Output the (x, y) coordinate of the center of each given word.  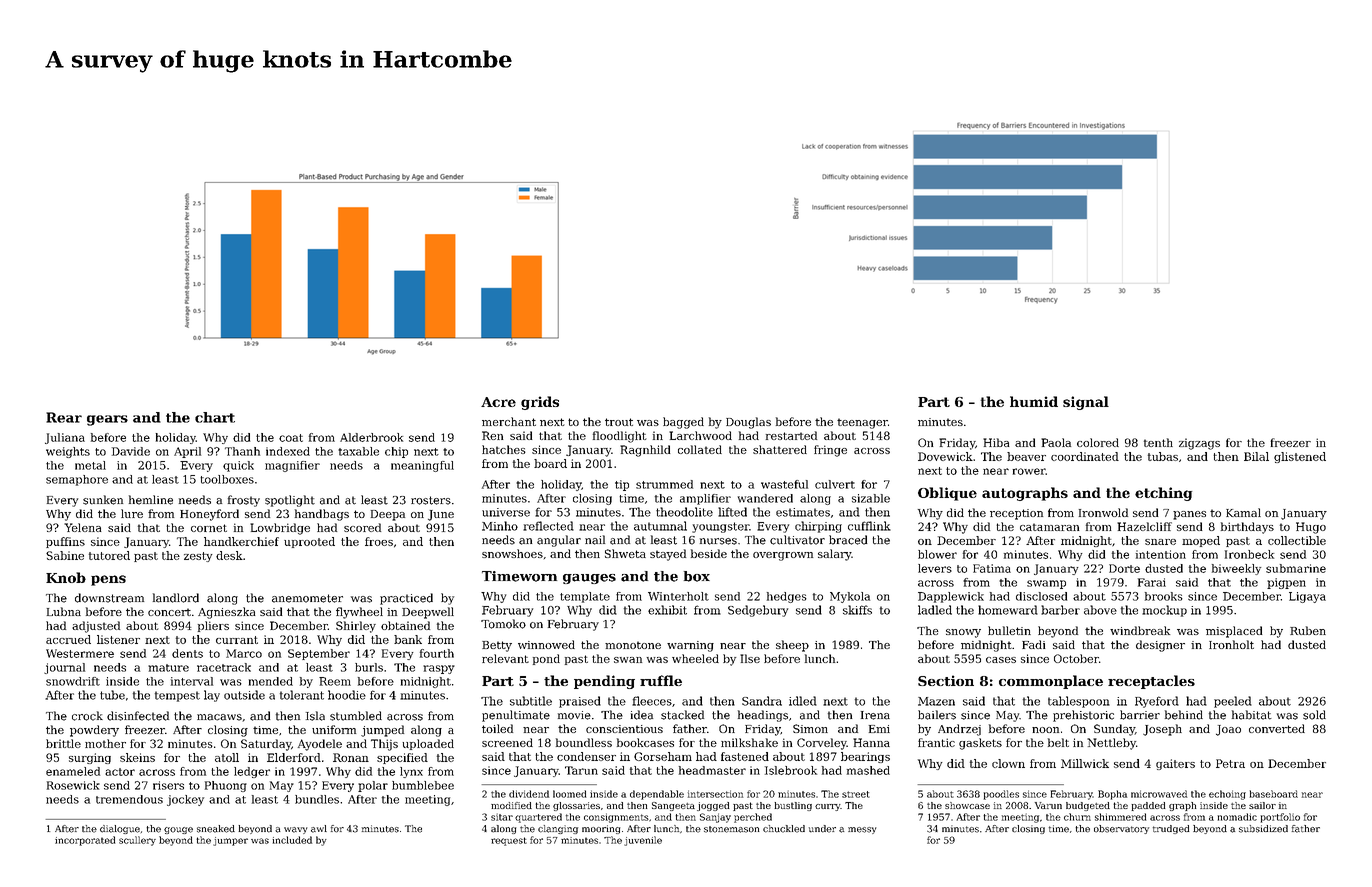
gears (107, 420)
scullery (137, 841)
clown (1008, 763)
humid (1034, 401)
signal (1086, 403)
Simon (810, 728)
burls (369, 667)
